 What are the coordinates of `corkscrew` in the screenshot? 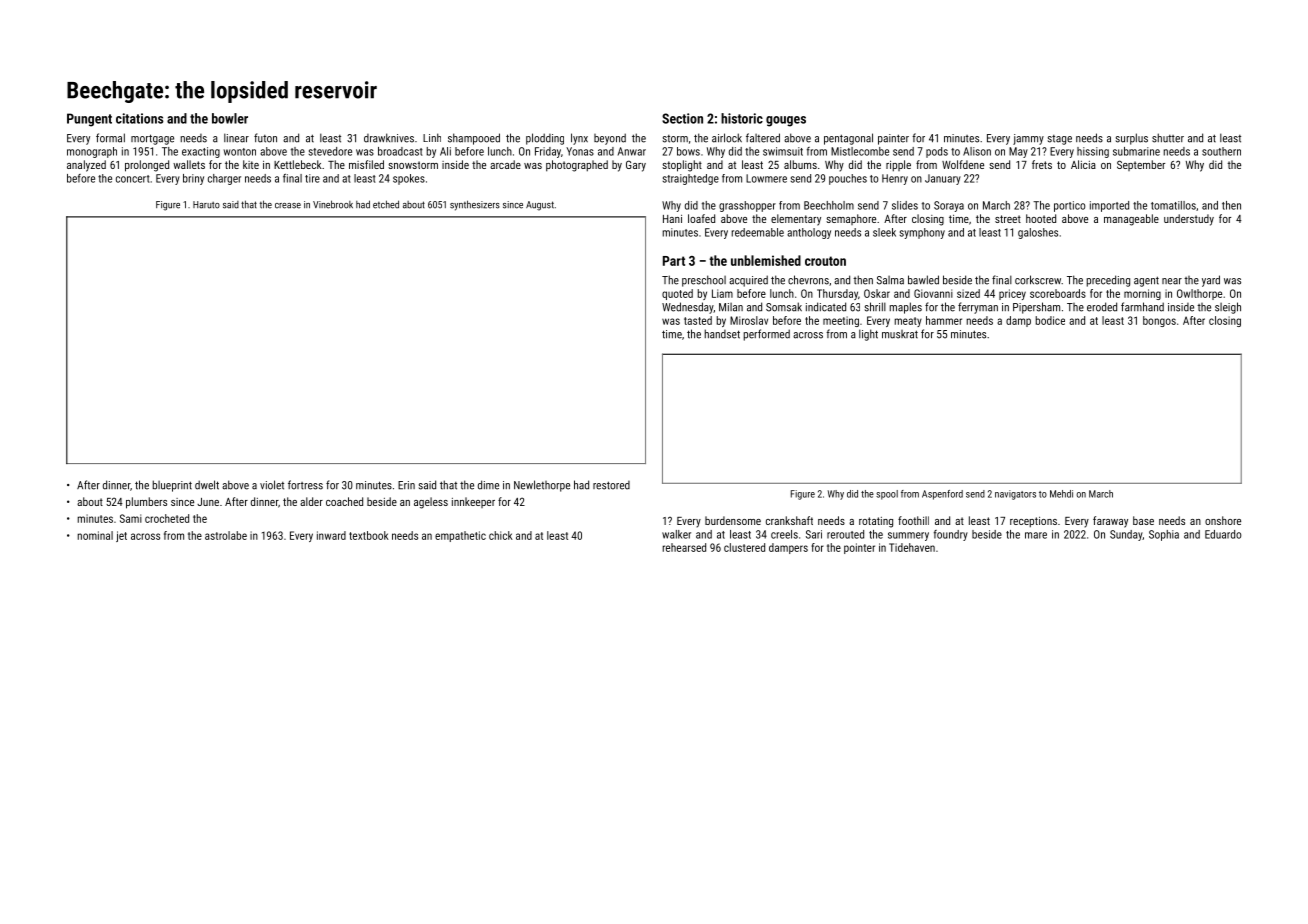 It's located at (1038, 280).
